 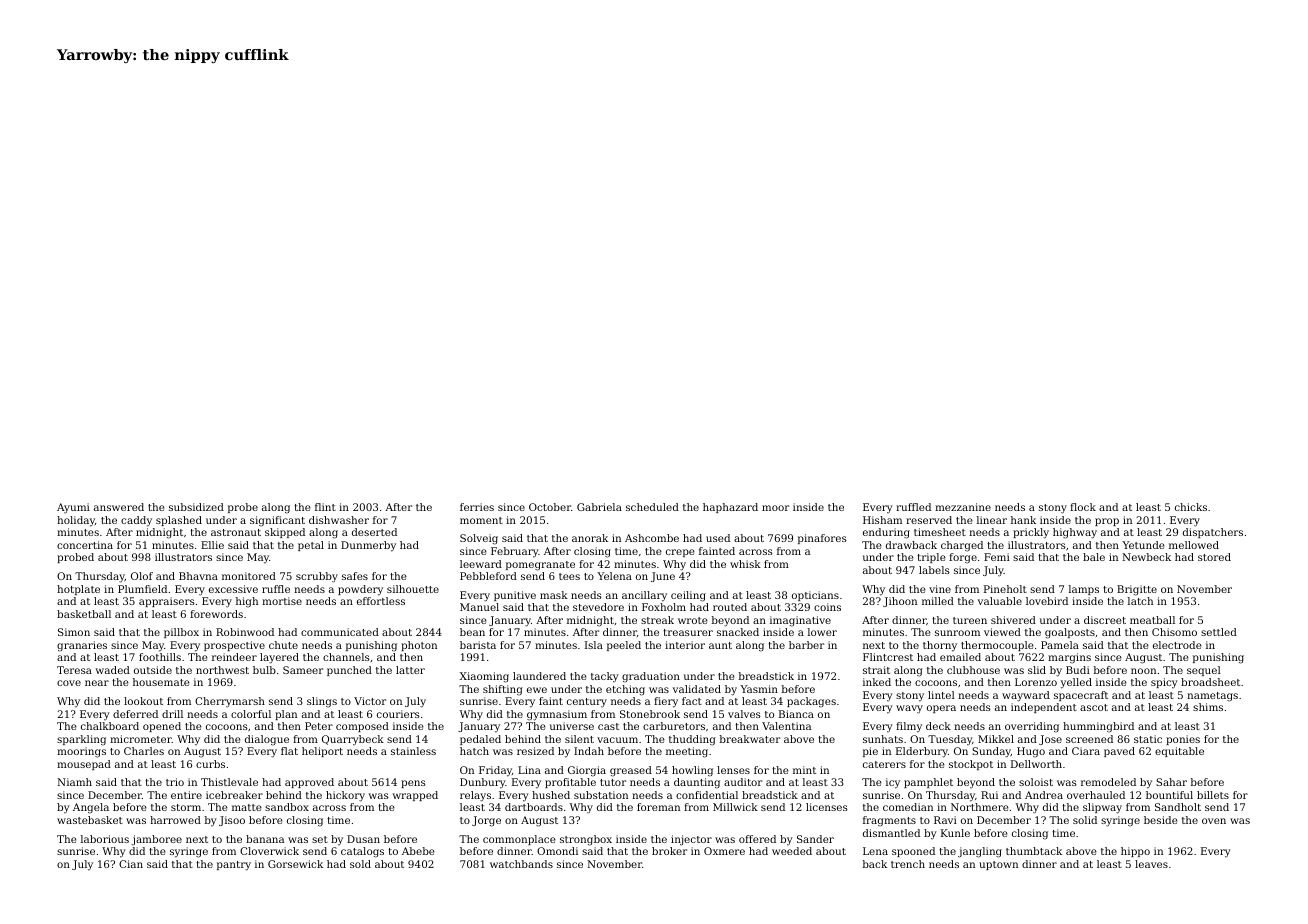 I want to click on holiday, so click(x=76, y=521).
